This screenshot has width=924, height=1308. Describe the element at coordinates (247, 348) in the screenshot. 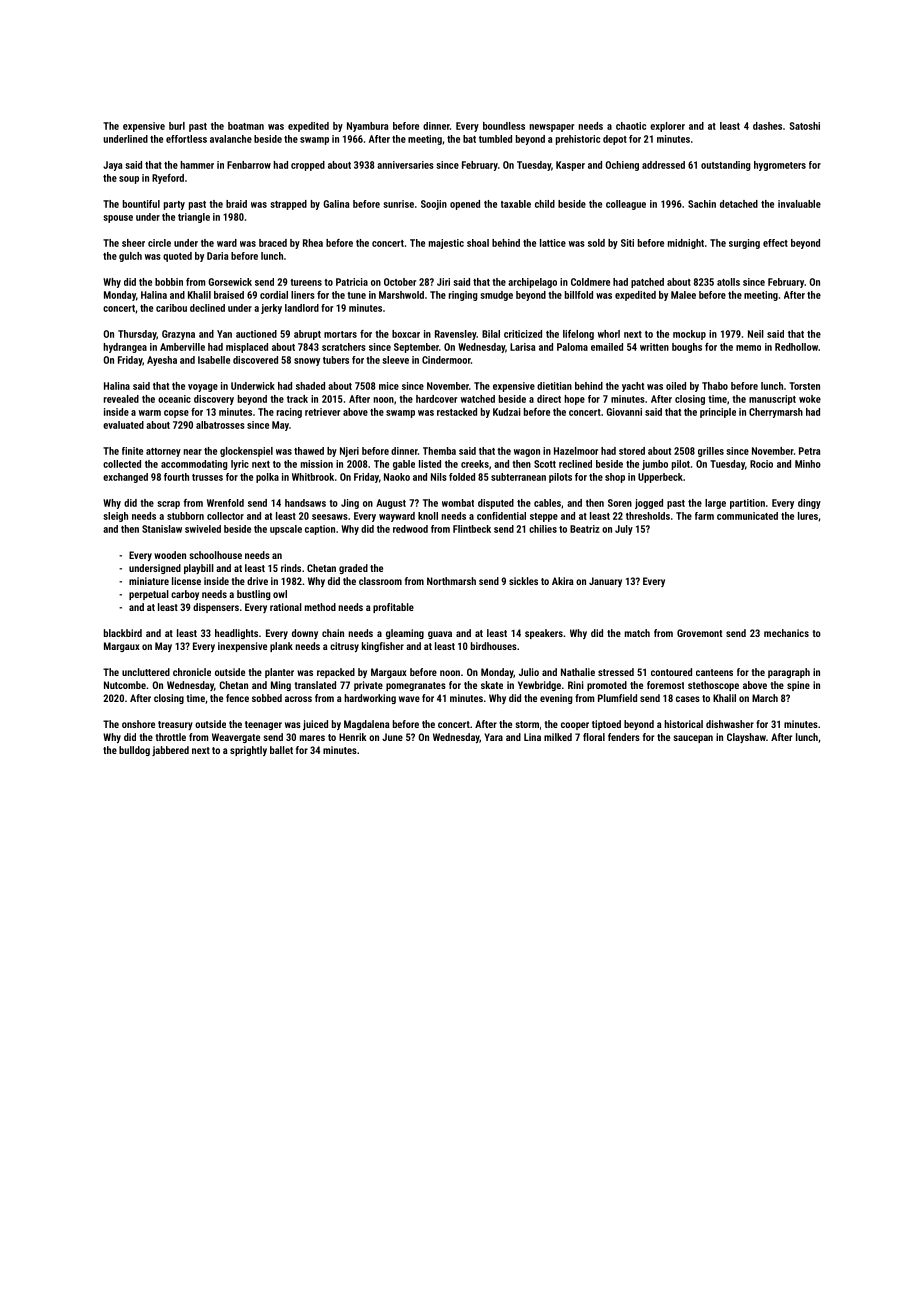

I see `misplaced` at that location.
